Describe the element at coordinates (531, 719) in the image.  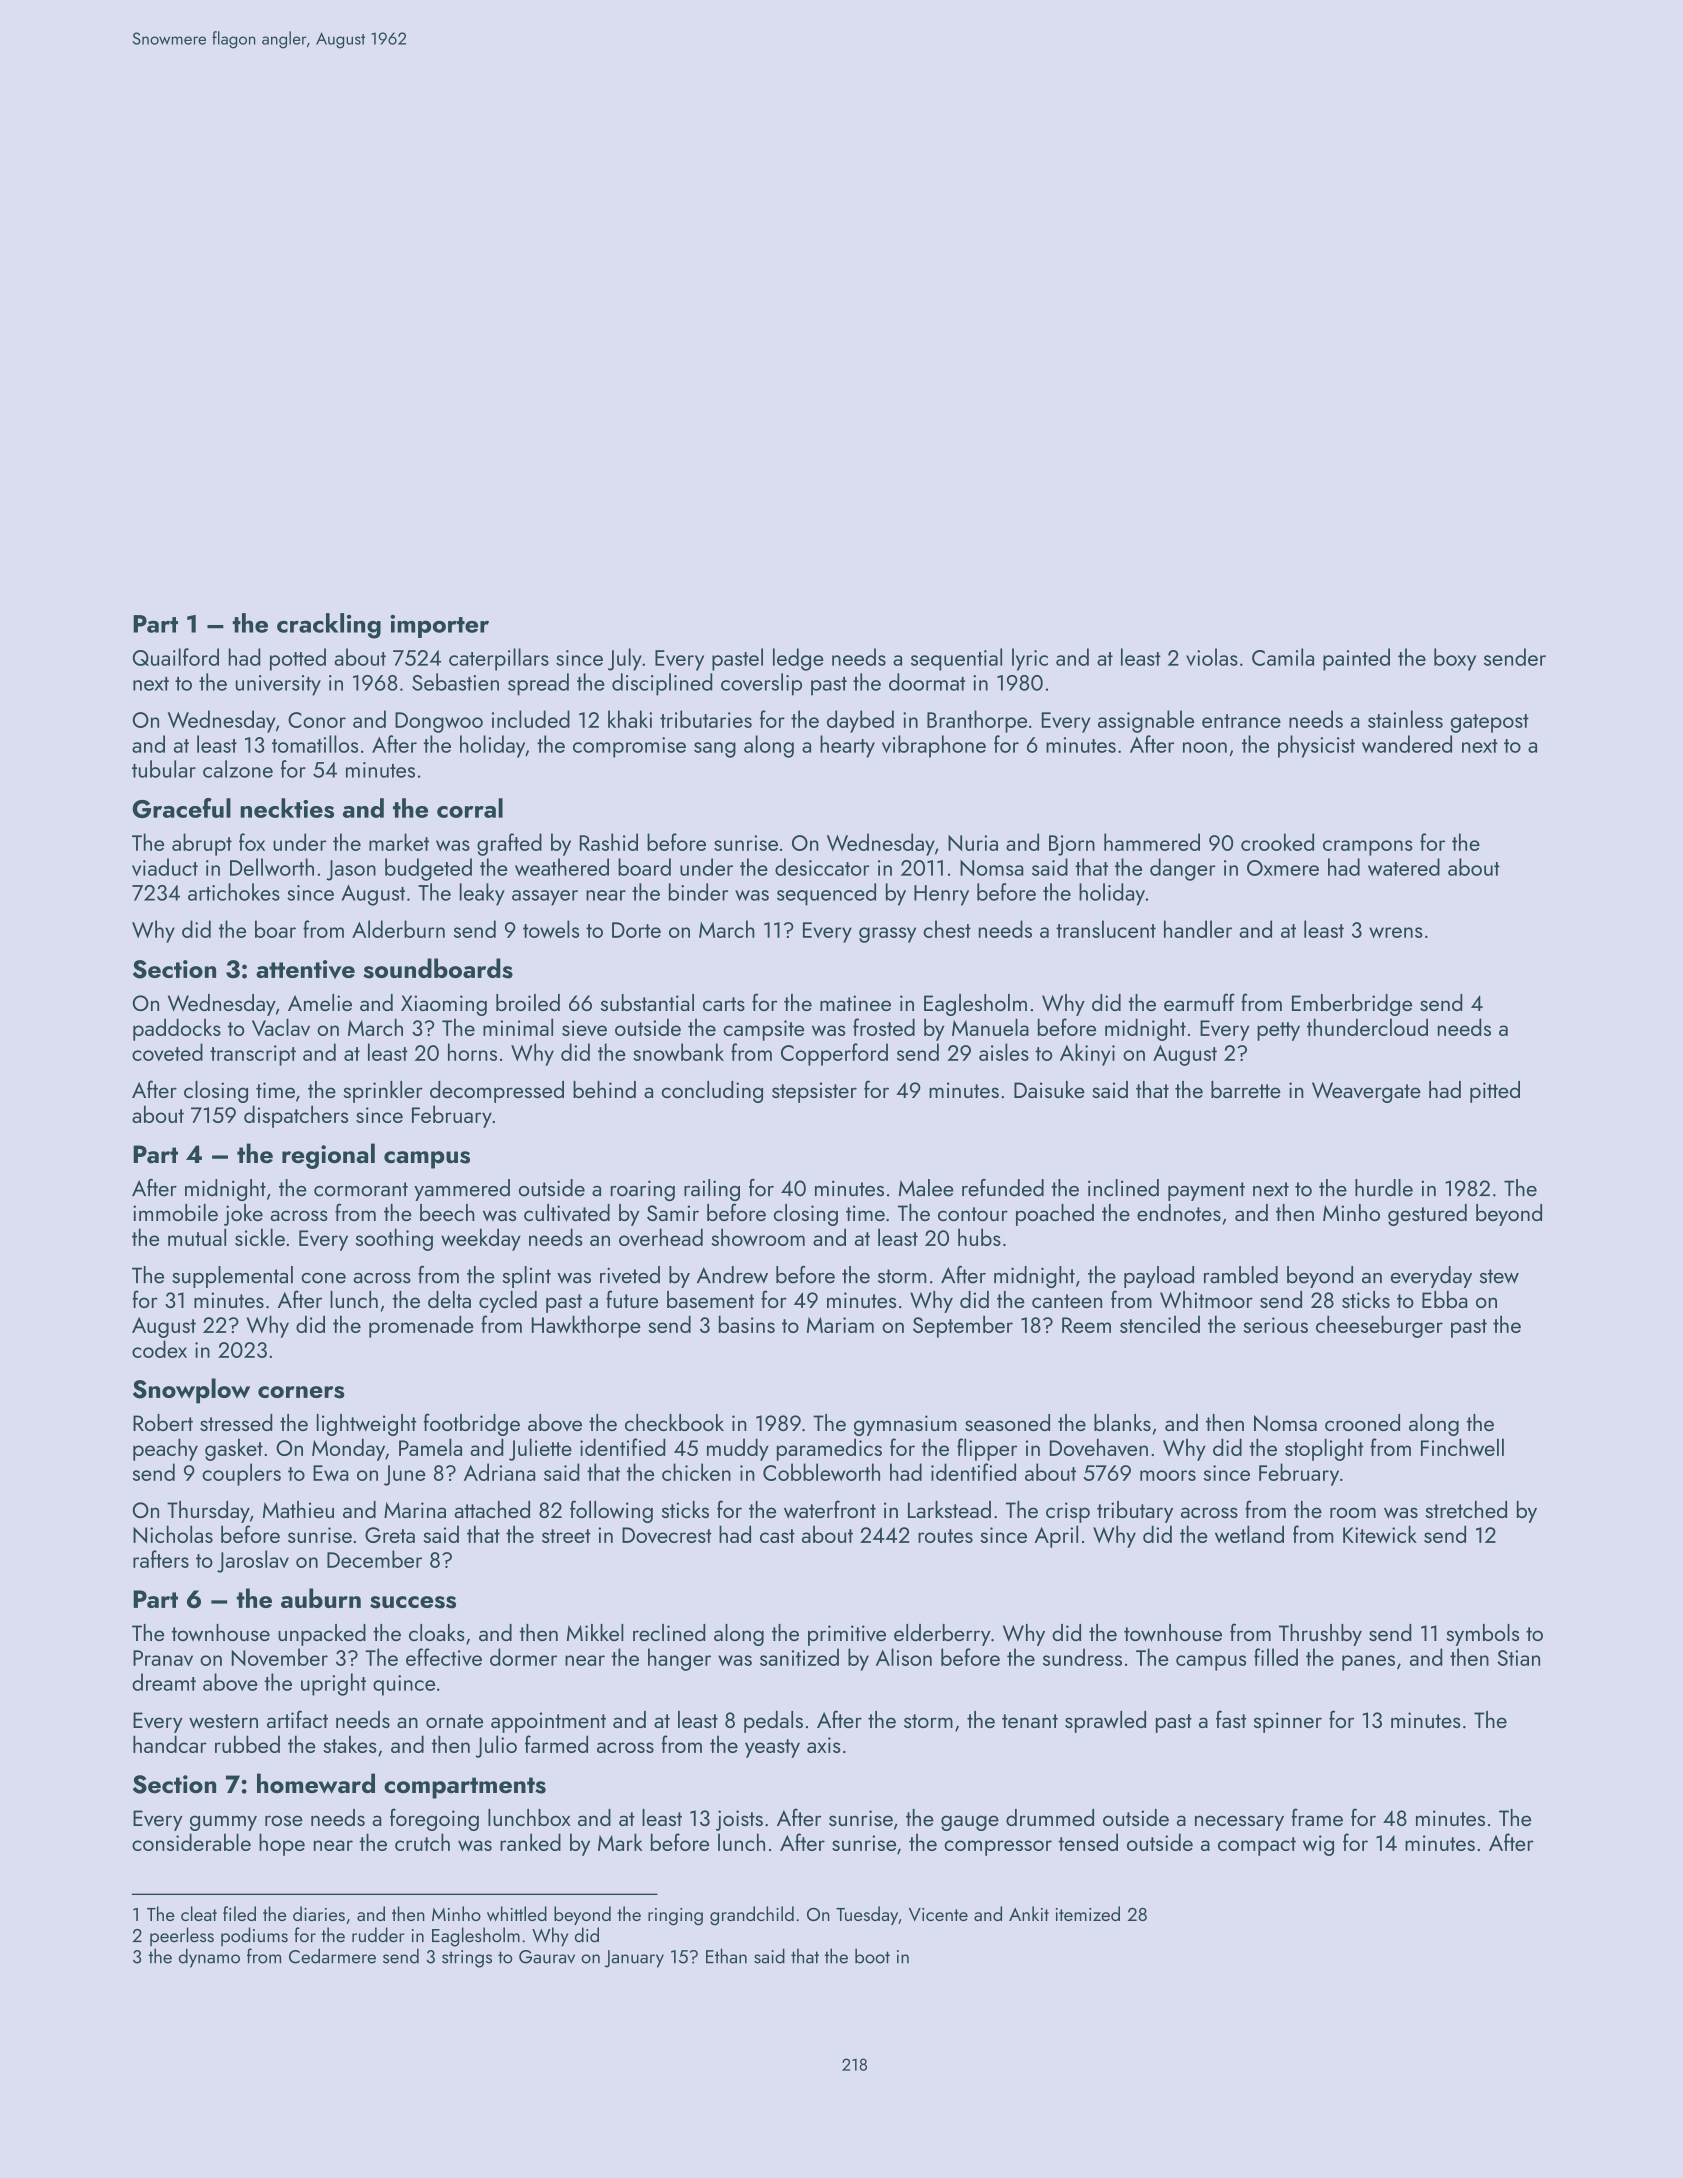
I see `included` at that location.
